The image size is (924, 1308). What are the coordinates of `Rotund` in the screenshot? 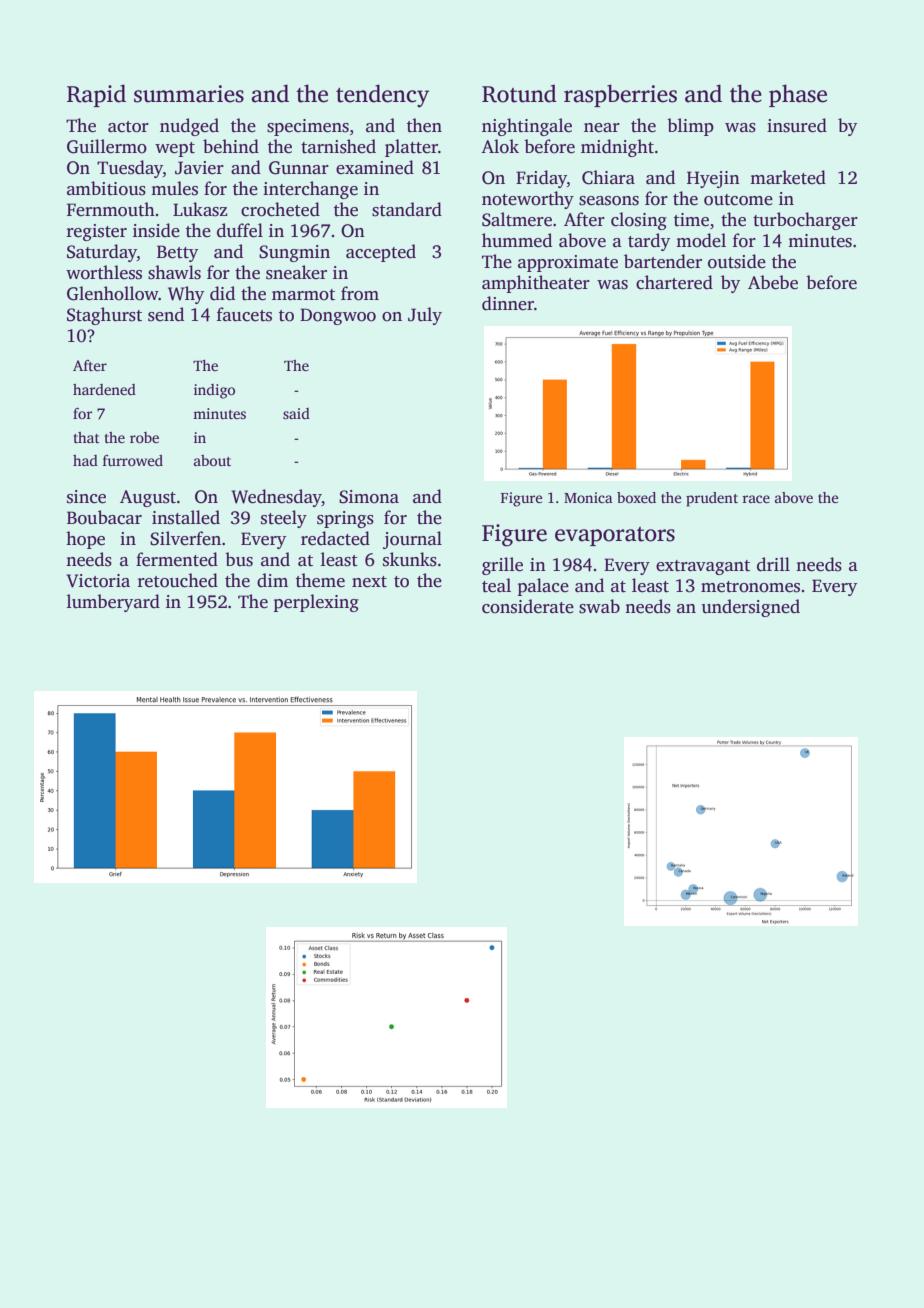 It's located at (519, 93).
